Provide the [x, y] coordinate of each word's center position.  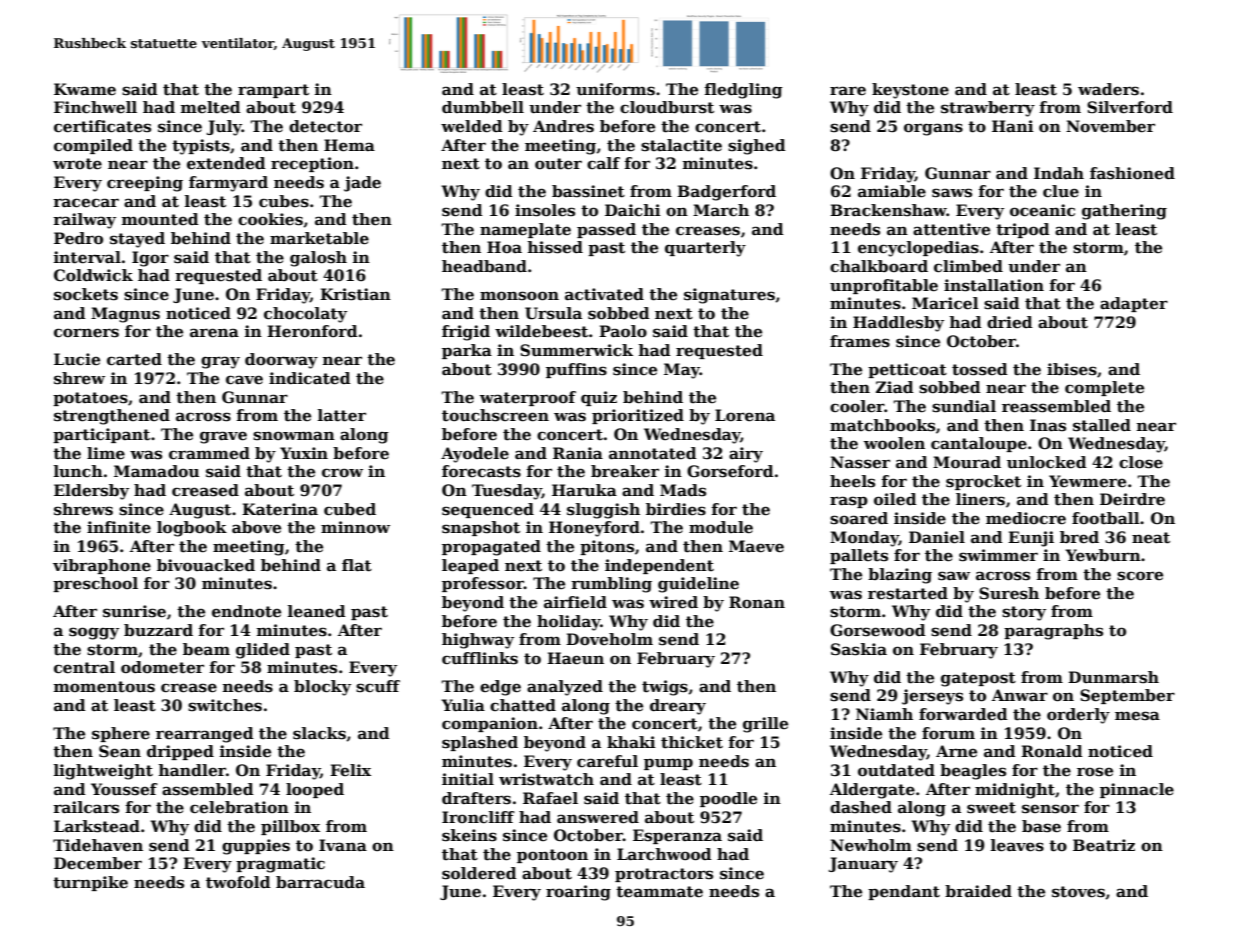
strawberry [988, 109]
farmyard [228, 184]
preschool [95, 584]
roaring [578, 893]
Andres [563, 126]
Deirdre [1132, 499]
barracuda [320, 882]
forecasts [481, 471]
